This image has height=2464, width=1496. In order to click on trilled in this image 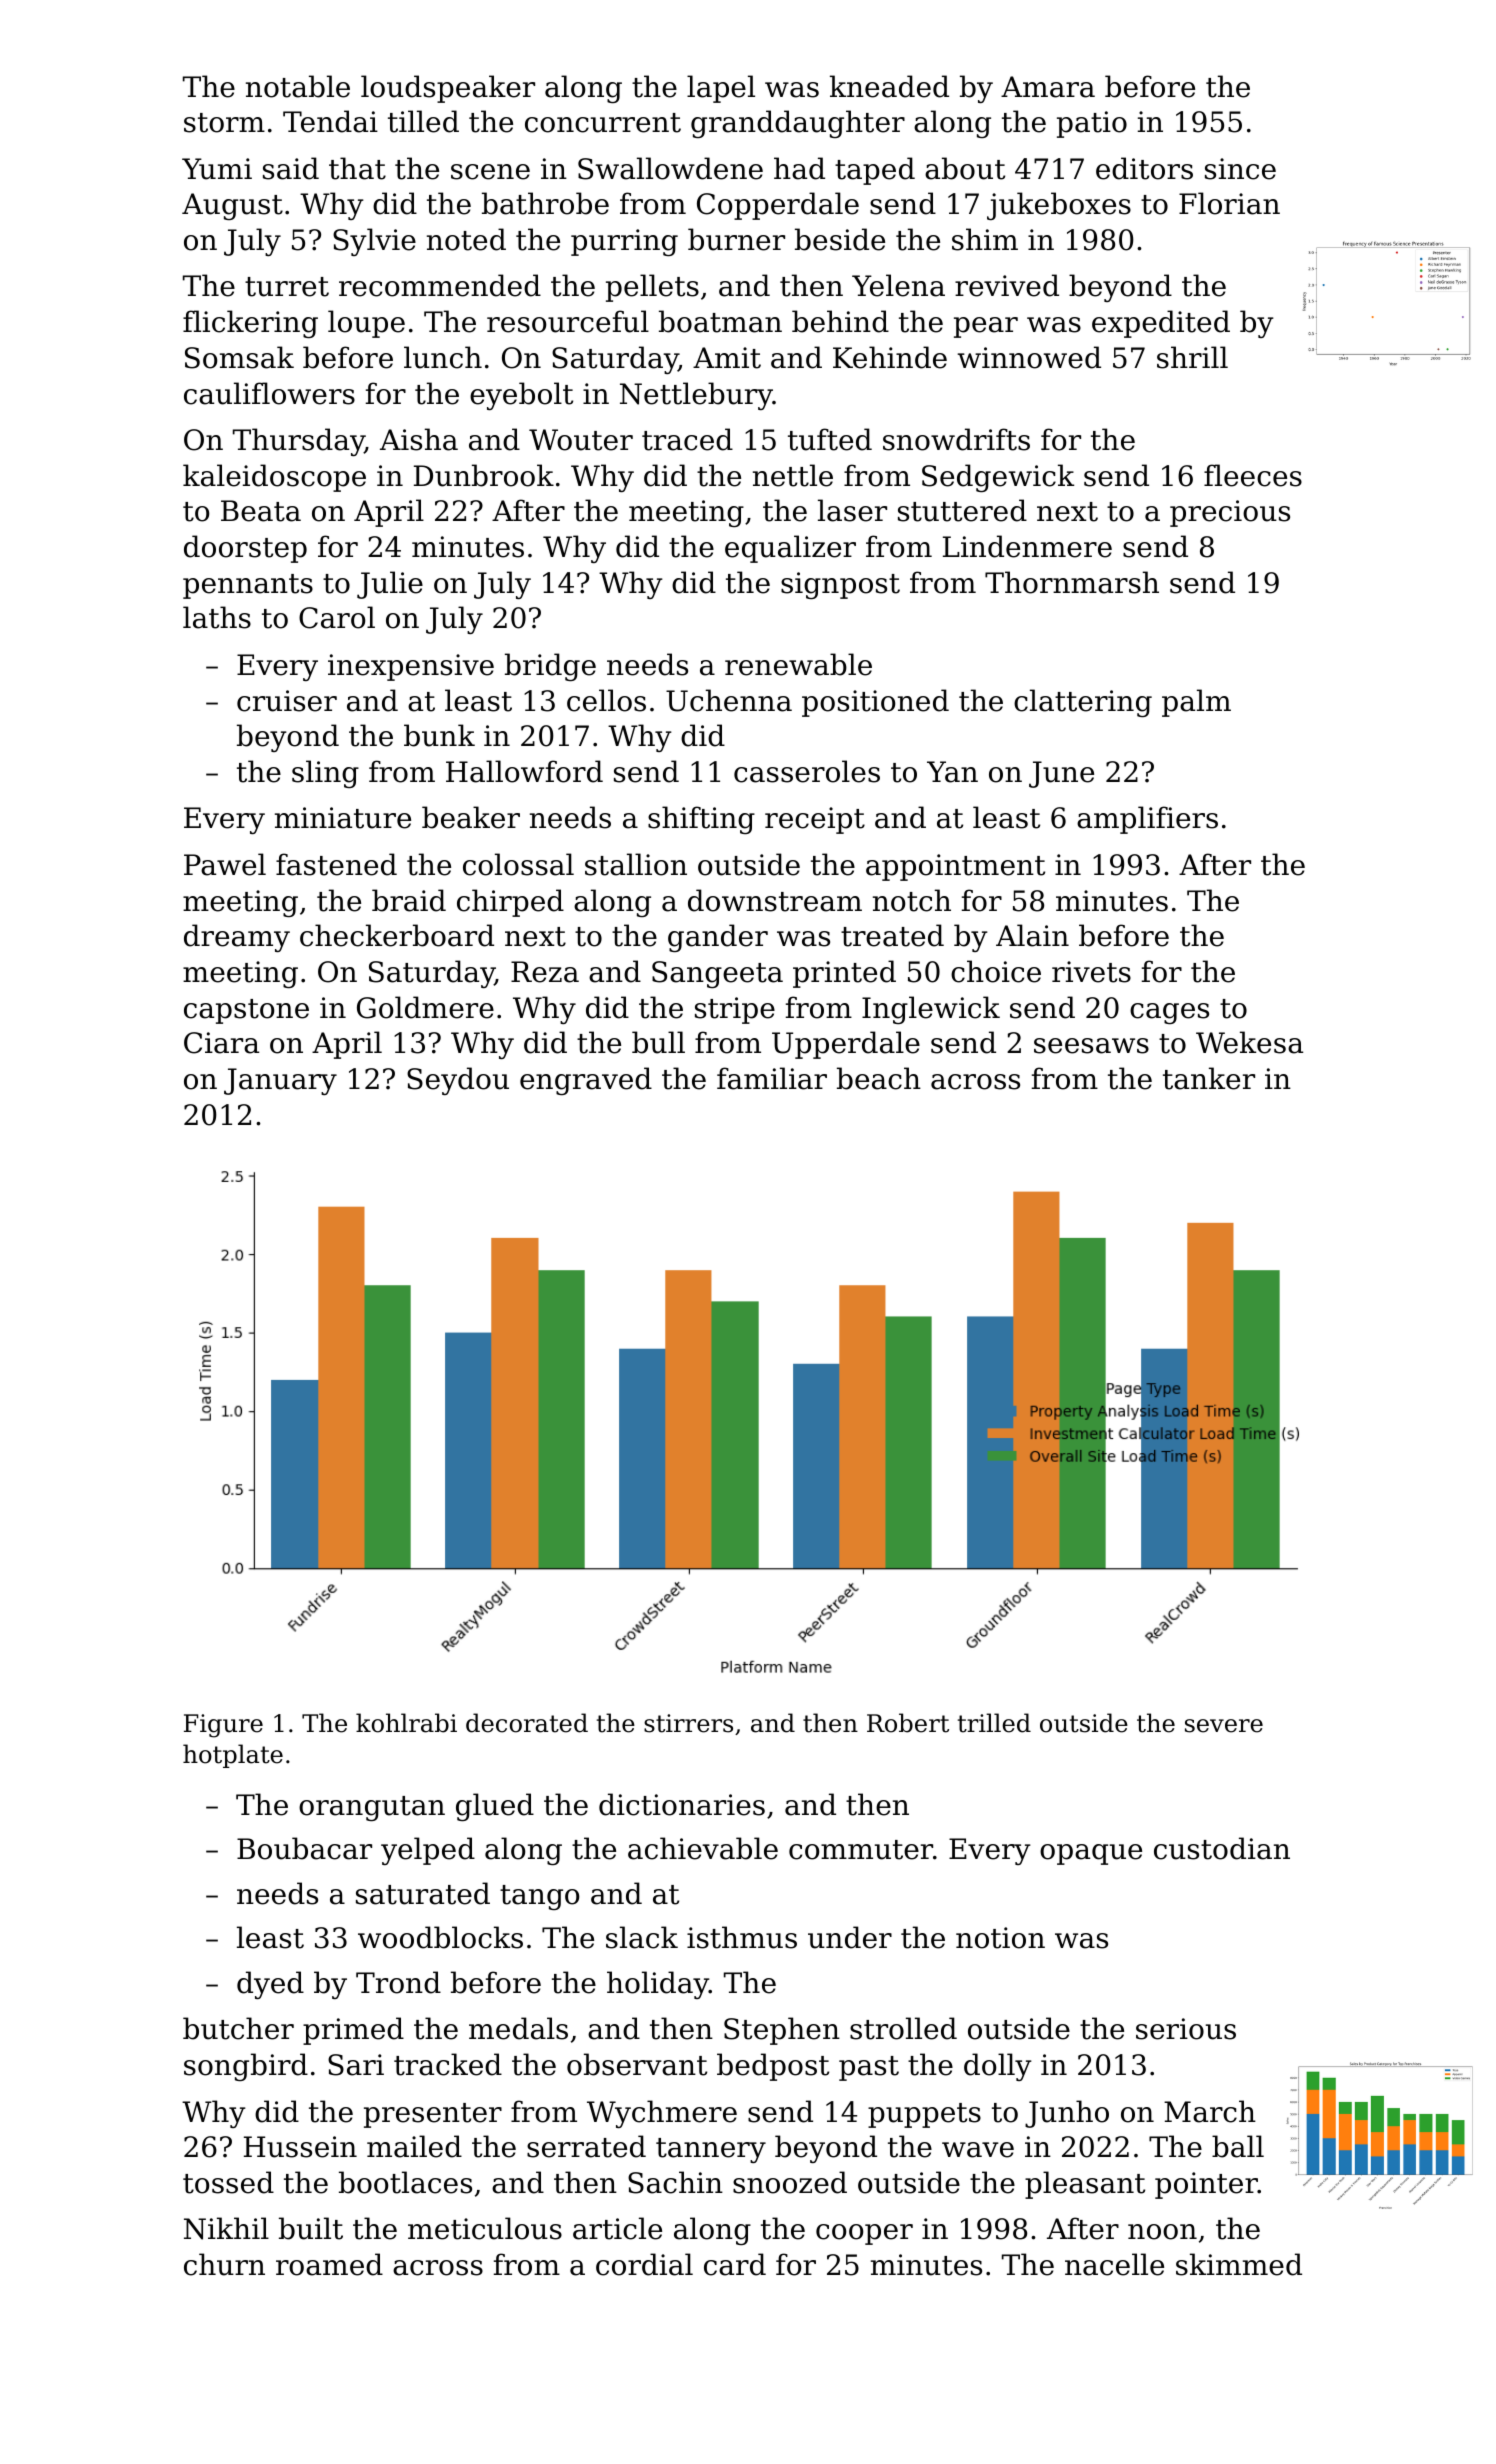, I will do `click(994, 1723)`.
